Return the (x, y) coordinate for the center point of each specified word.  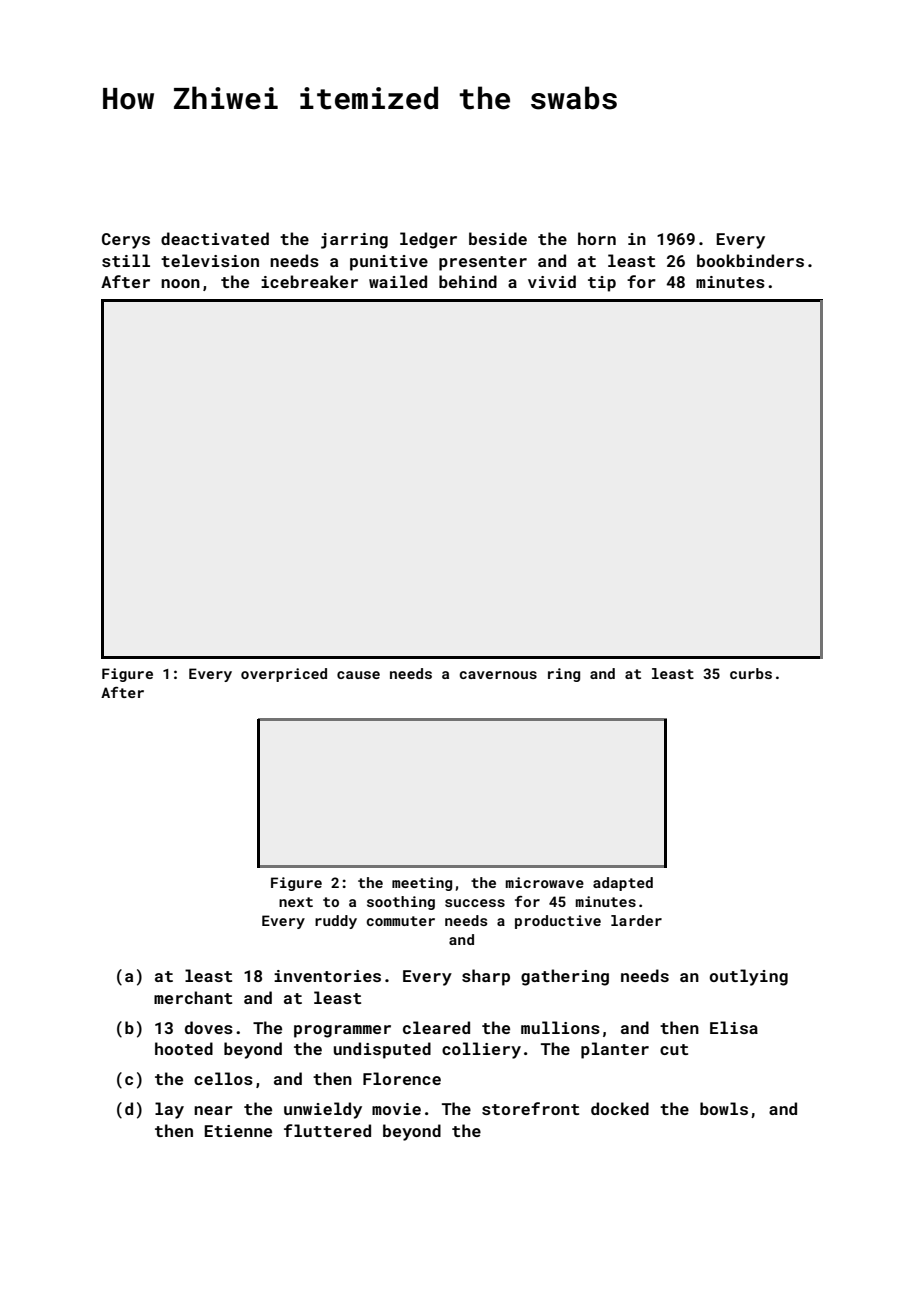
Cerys (126, 241)
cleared (436, 1027)
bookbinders (750, 260)
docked (620, 1108)
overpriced (284, 675)
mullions (560, 1027)
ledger (428, 240)
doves (209, 1027)
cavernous (498, 675)
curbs (751, 673)
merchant (193, 997)
